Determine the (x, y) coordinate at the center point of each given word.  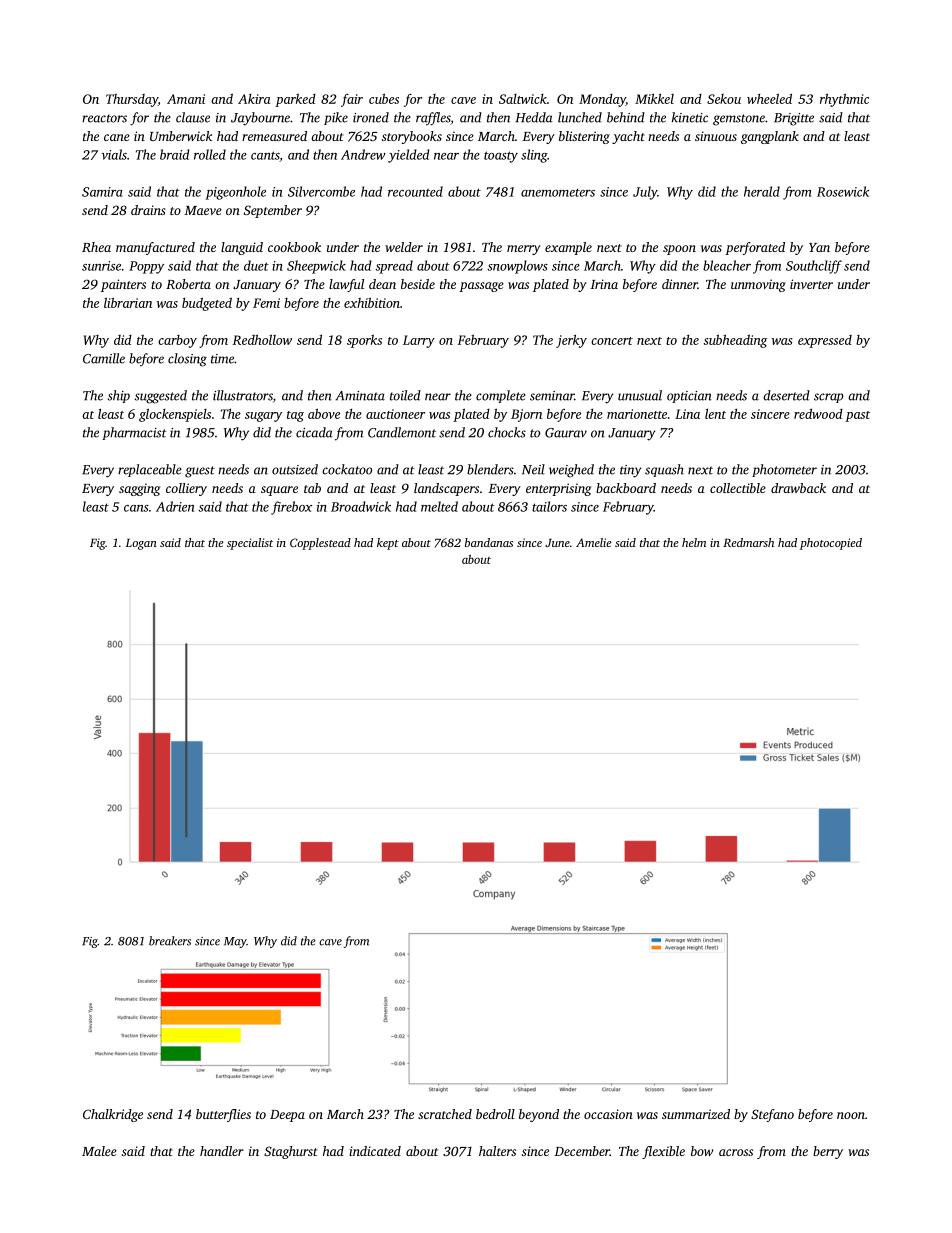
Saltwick (523, 99)
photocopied (831, 544)
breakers (170, 941)
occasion (608, 1114)
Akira (254, 99)
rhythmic (844, 100)
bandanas (489, 542)
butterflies (223, 1115)
